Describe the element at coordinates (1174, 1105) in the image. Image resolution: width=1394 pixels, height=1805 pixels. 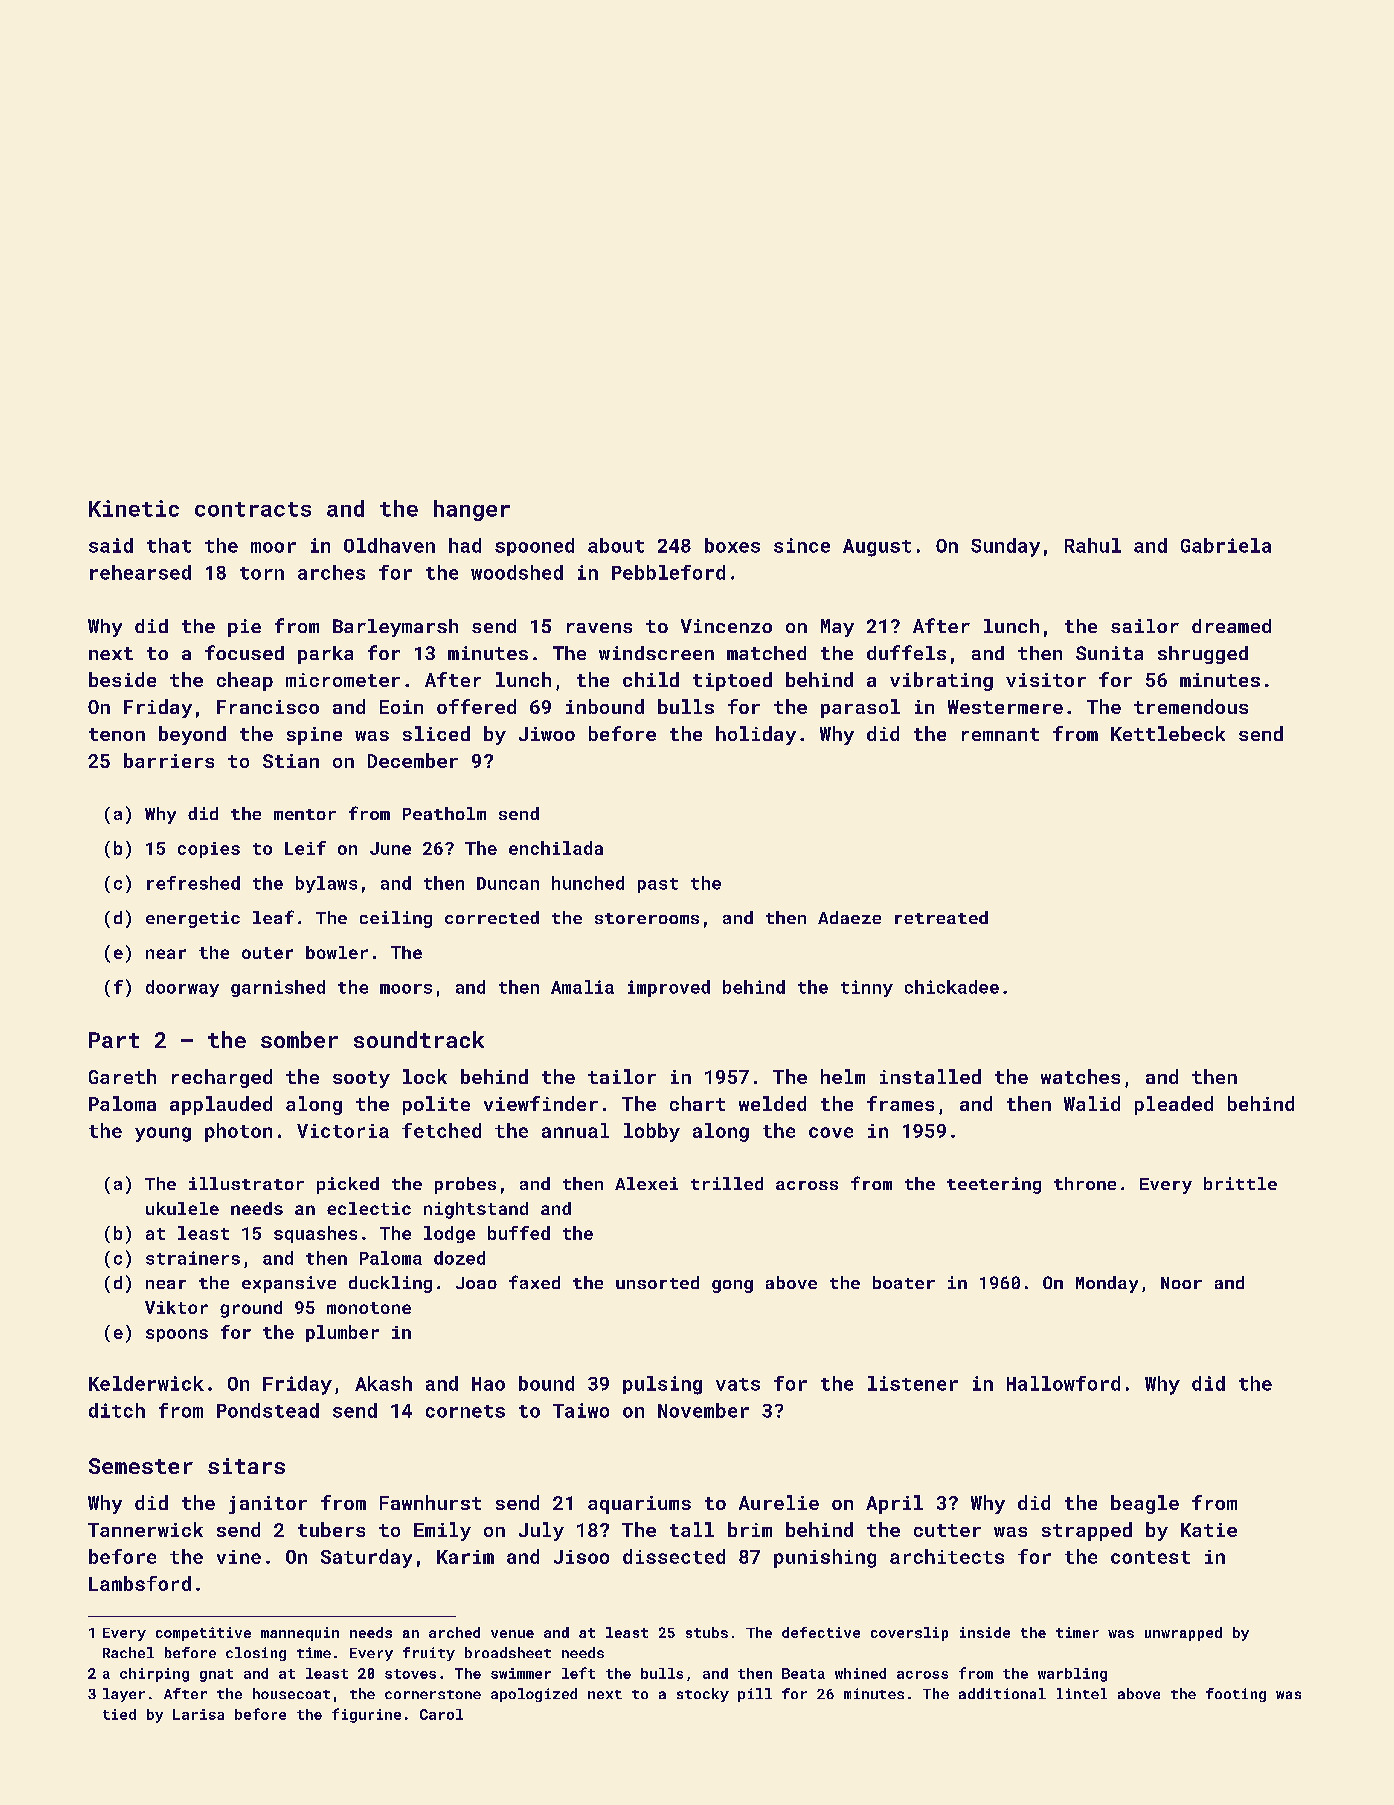
I see `pleaded` at that location.
